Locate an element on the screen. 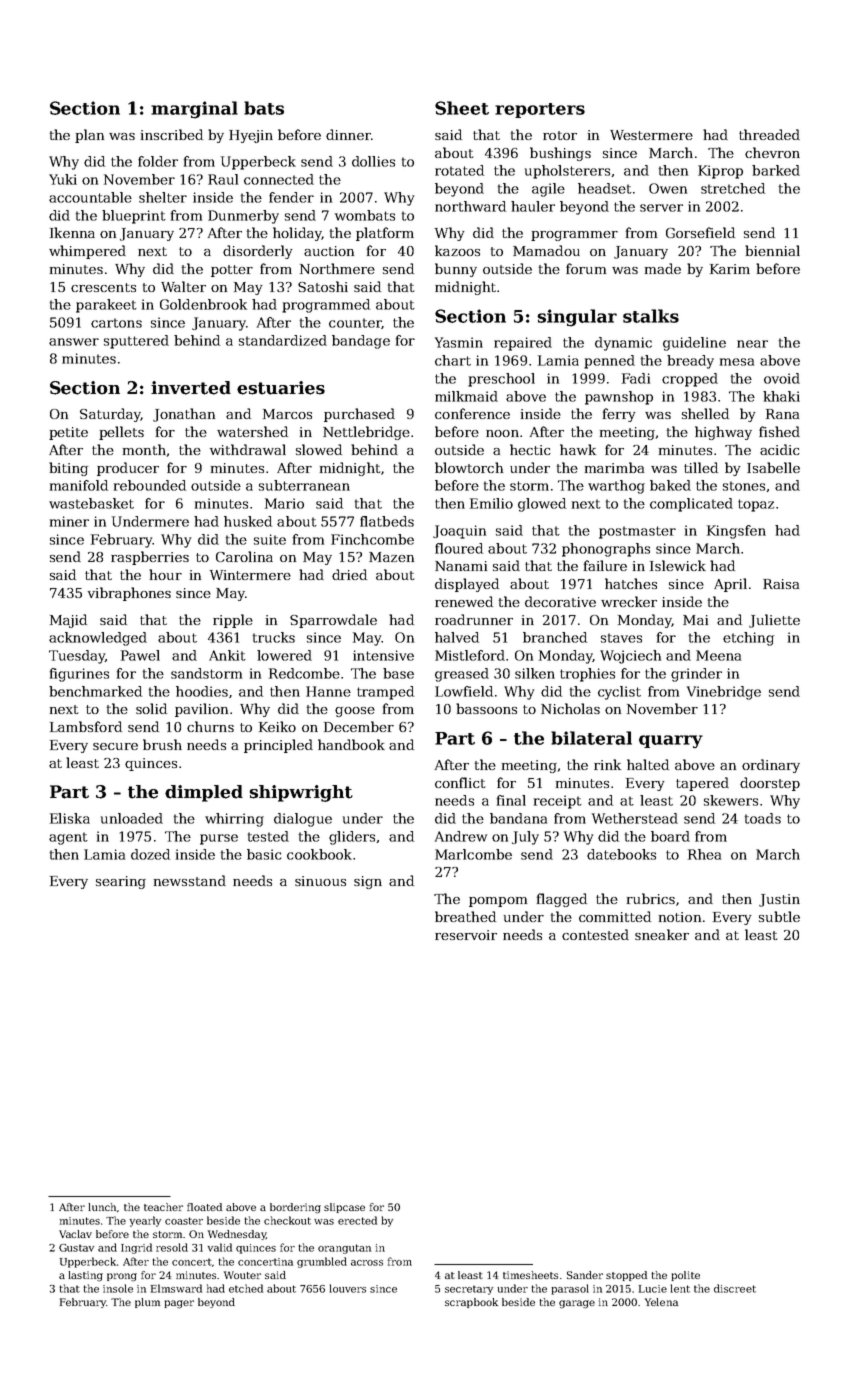 Image resolution: width=849 pixels, height=1400 pixels. slipcase is located at coordinates (344, 1208).
